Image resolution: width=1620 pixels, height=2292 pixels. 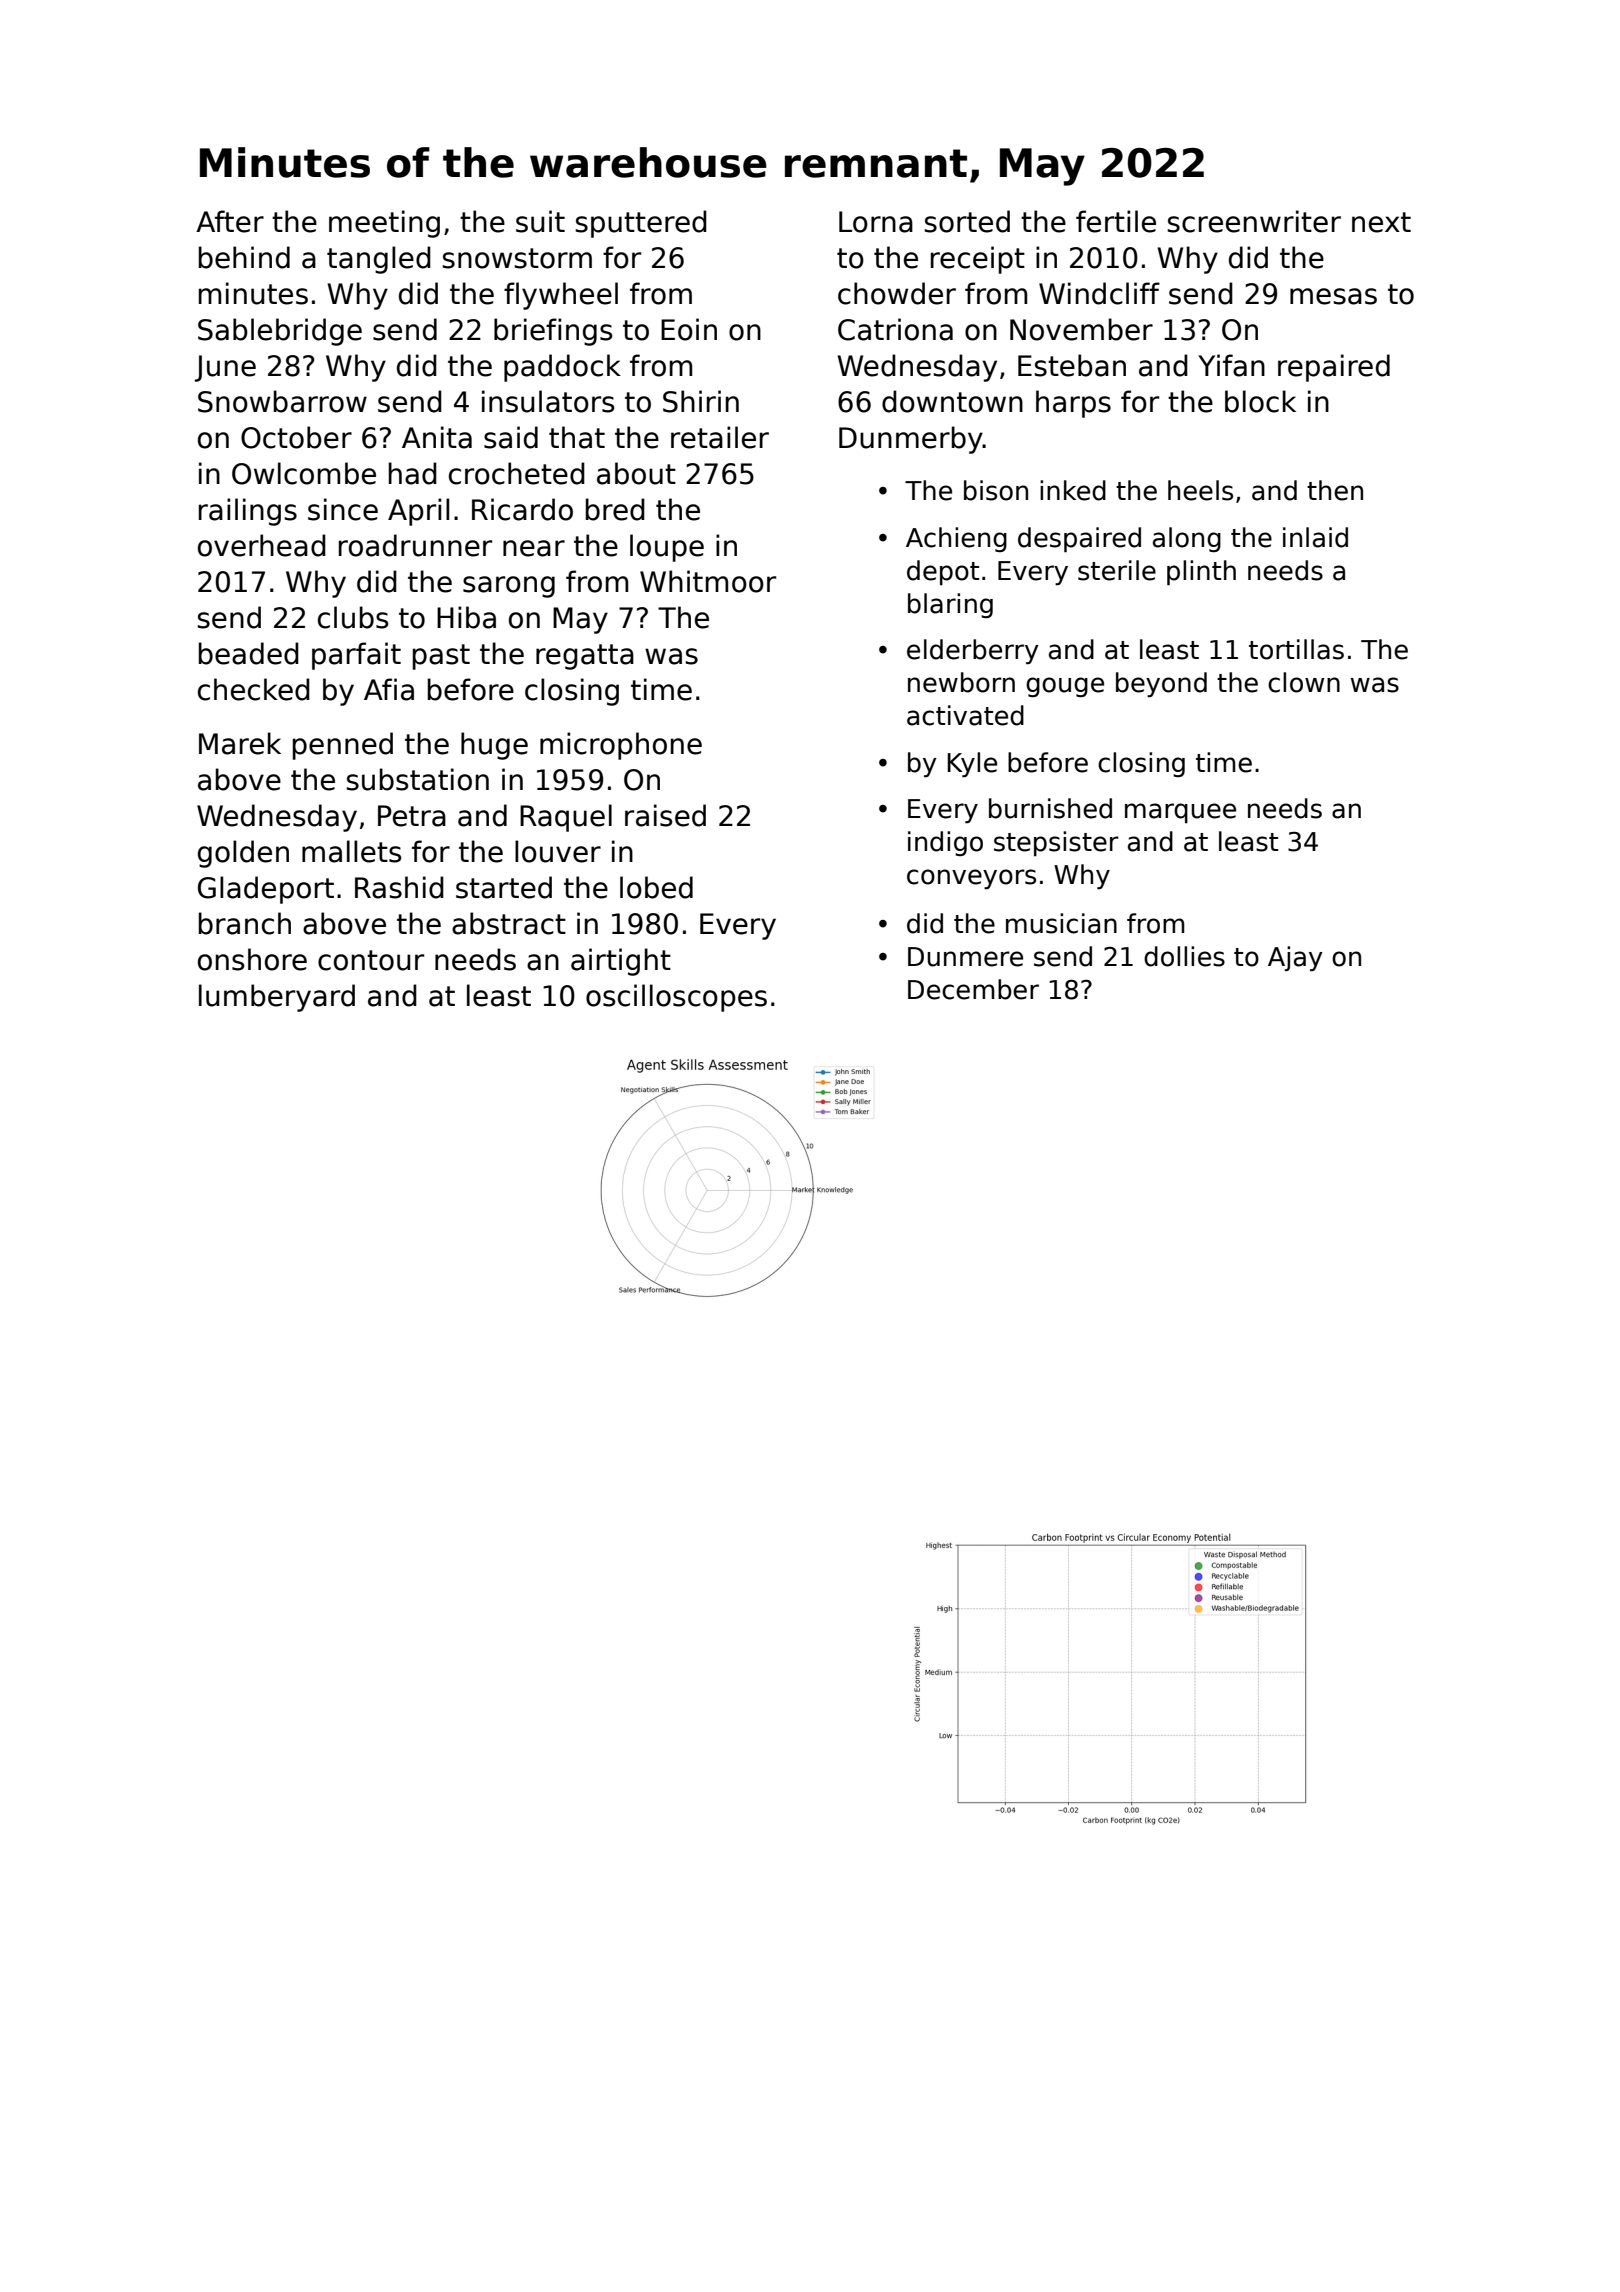 What do you see at coordinates (972, 764) in the document?
I see `Kyle` at bounding box center [972, 764].
